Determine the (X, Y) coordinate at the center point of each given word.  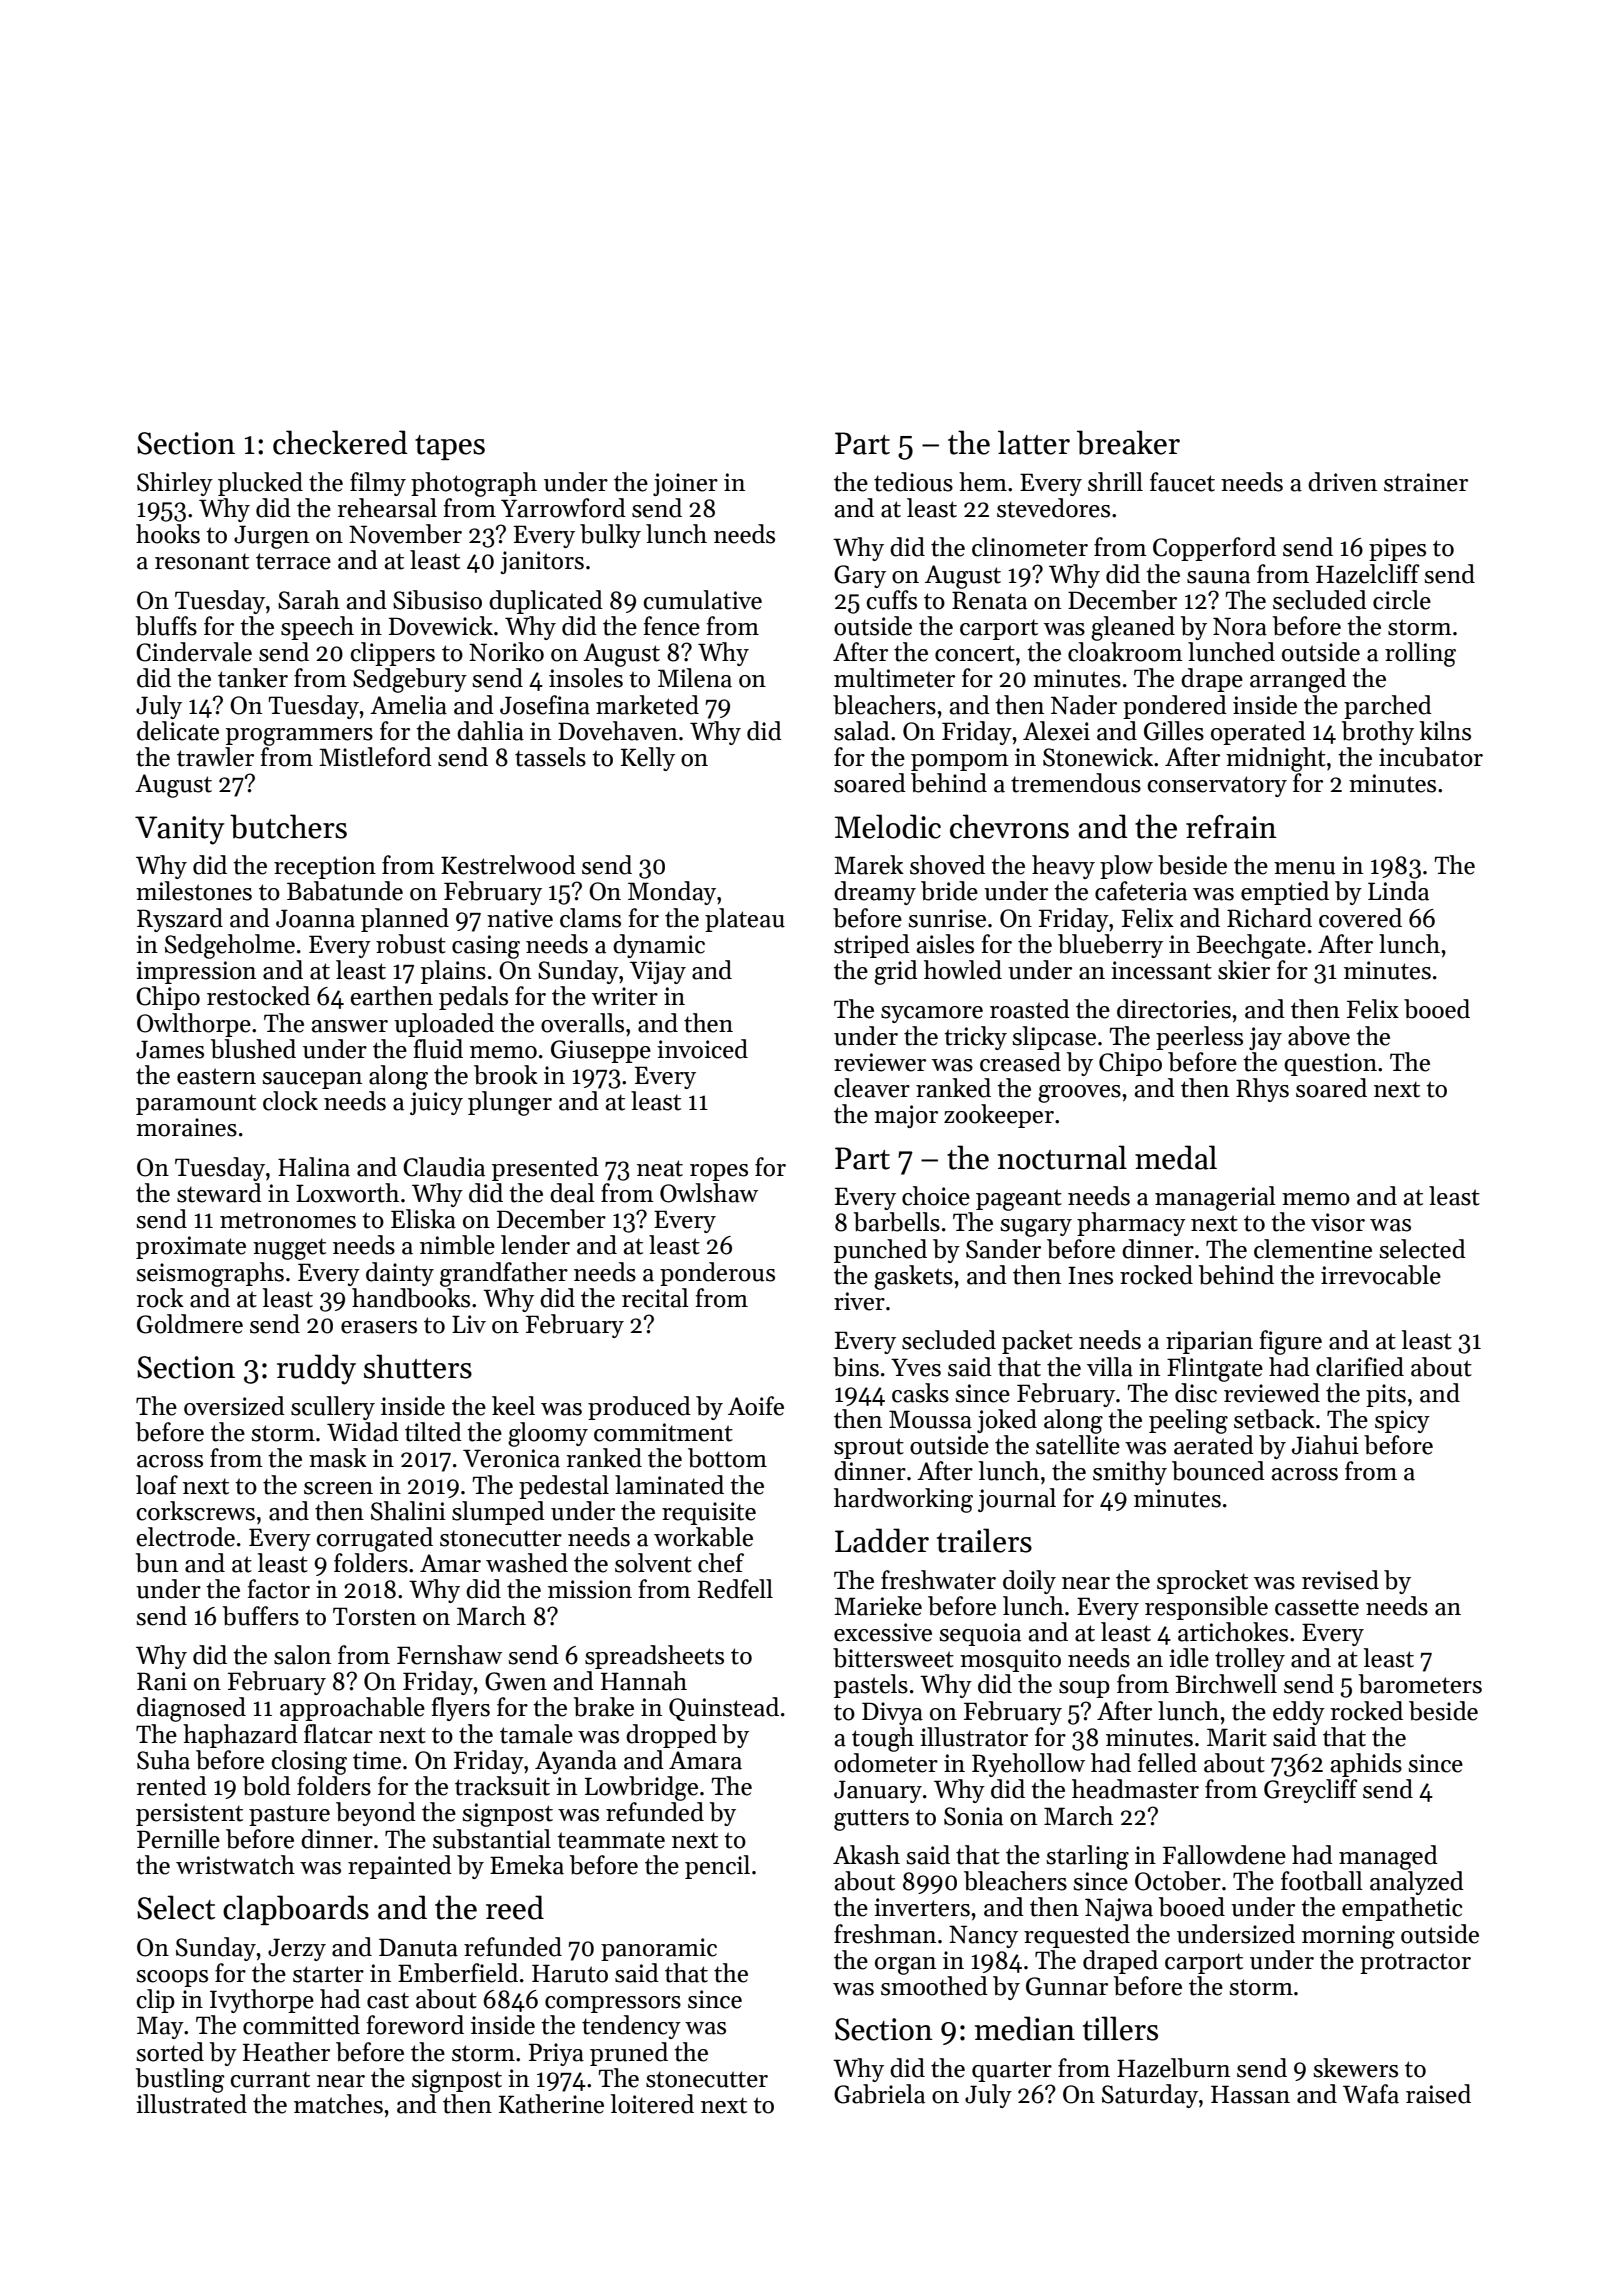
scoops (172, 1978)
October (1178, 1881)
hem (983, 482)
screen (338, 1488)
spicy (1402, 1421)
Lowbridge (641, 1788)
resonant (202, 561)
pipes (1397, 549)
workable (703, 1537)
